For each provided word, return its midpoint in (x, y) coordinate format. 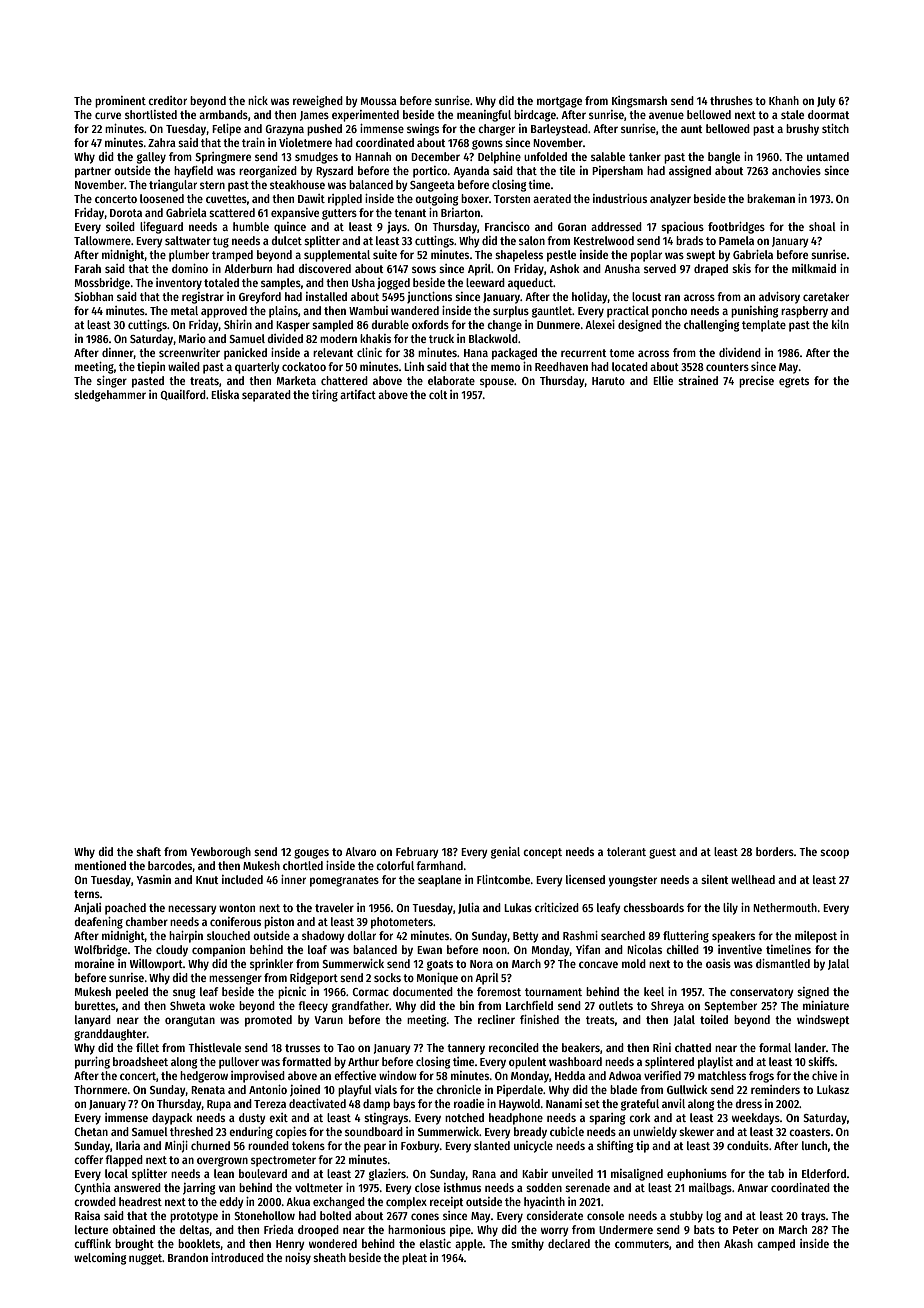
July (826, 102)
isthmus (462, 1187)
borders (775, 851)
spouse (497, 383)
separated (266, 396)
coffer (88, 1159)
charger (496, 130)
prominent (120, 102)
